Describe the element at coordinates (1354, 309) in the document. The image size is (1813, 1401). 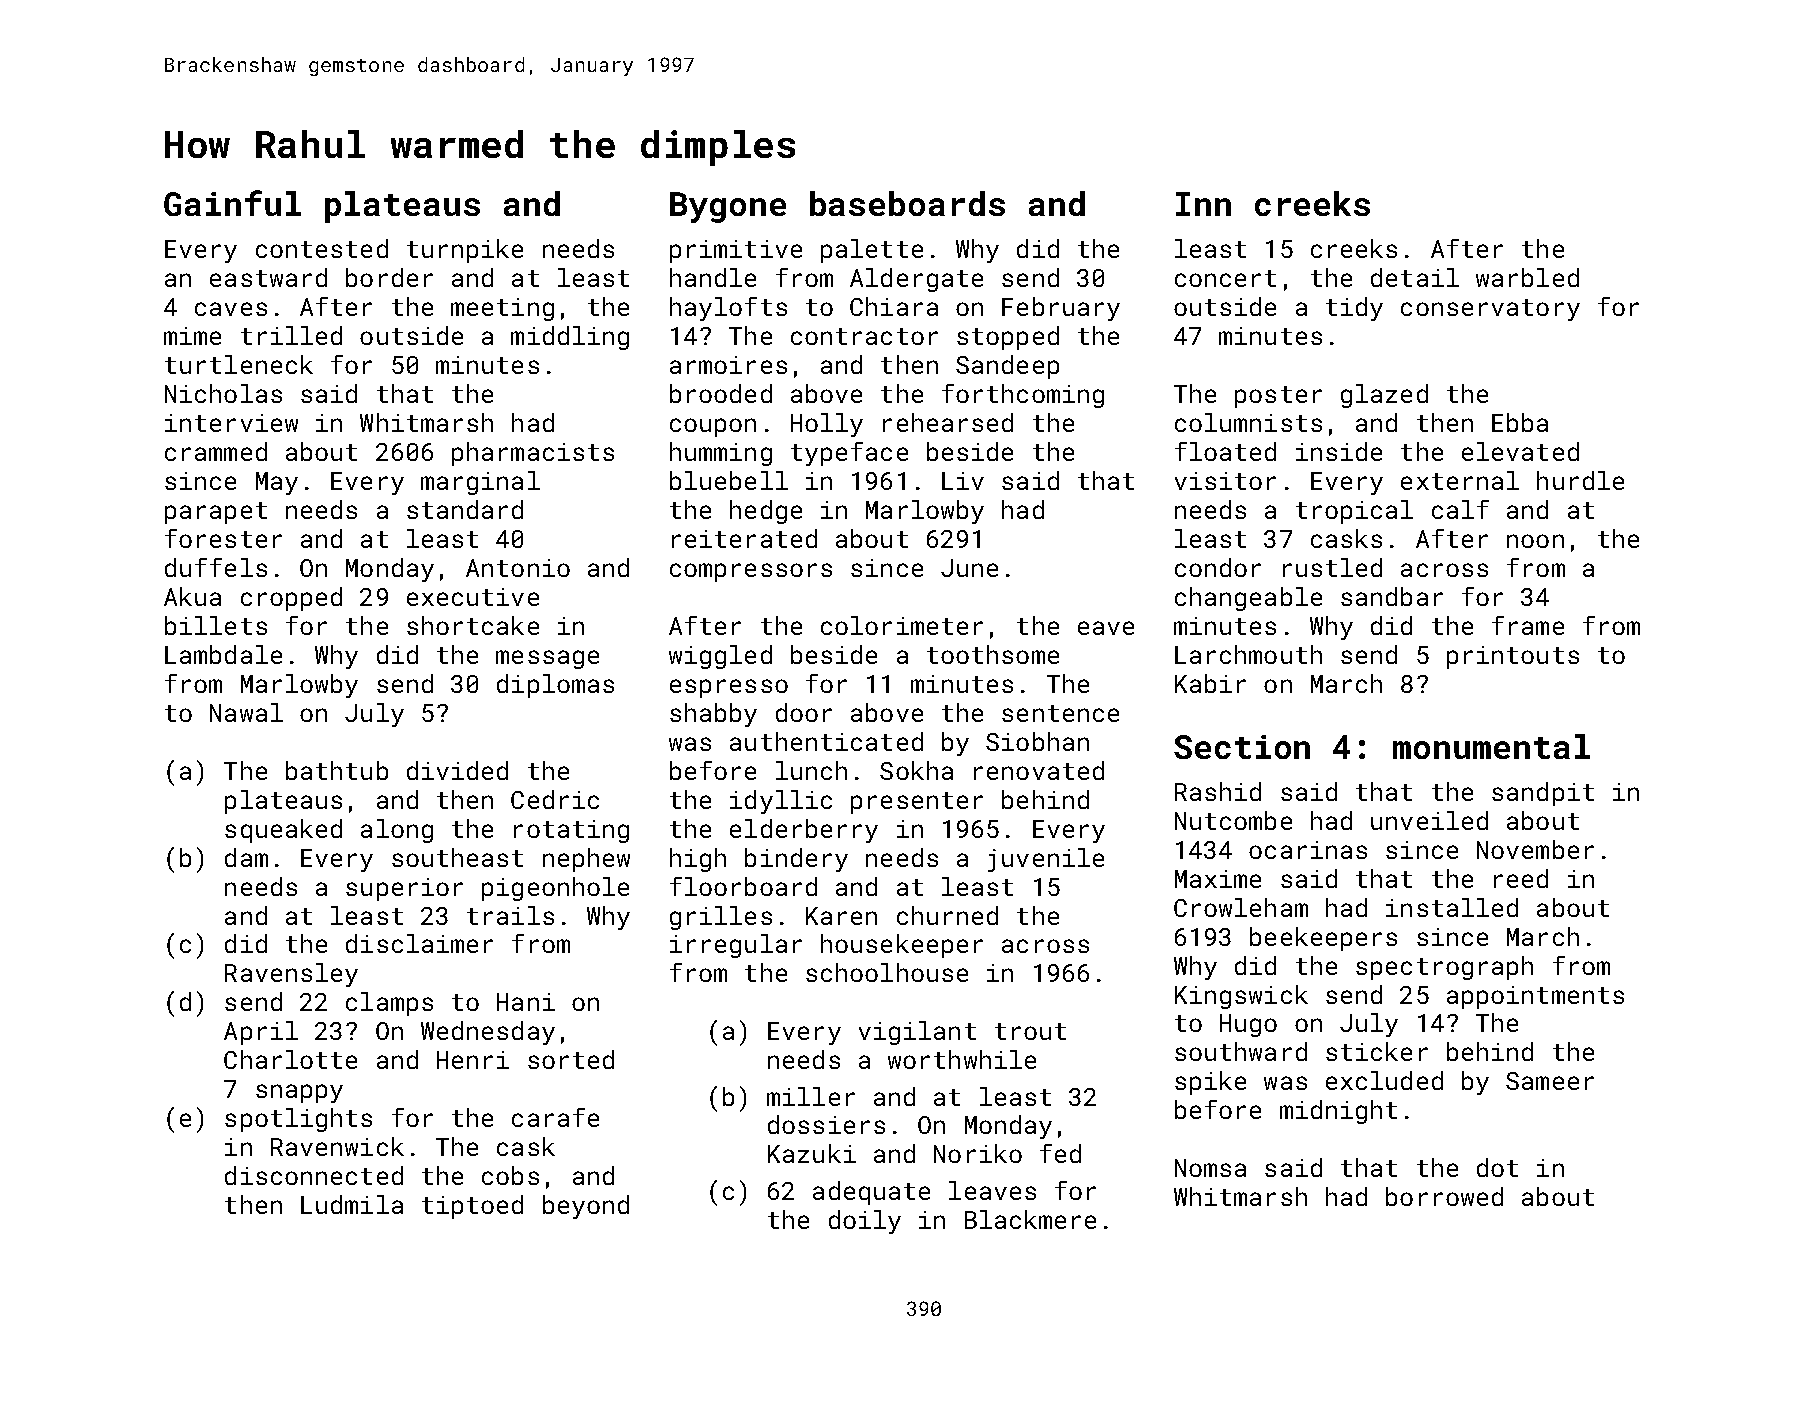
I see `tidy` at that location.
